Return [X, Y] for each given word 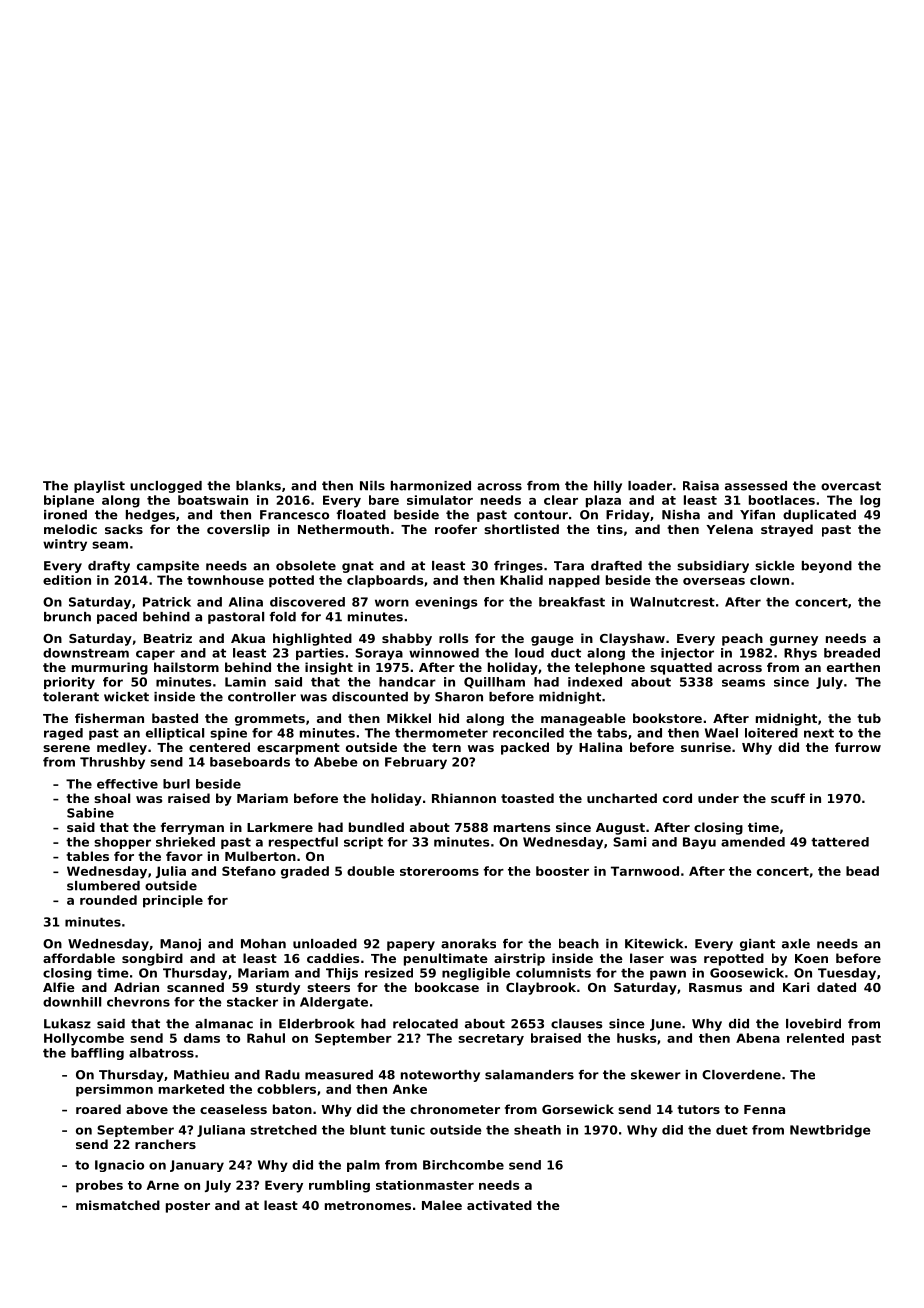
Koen [811, 958]
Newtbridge [830, 1131]
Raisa [701, 486]
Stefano [249, 871]
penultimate [446, 959]
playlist [99, 487]
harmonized [431, 486]
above [147, 1109]
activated [499, 1205]
